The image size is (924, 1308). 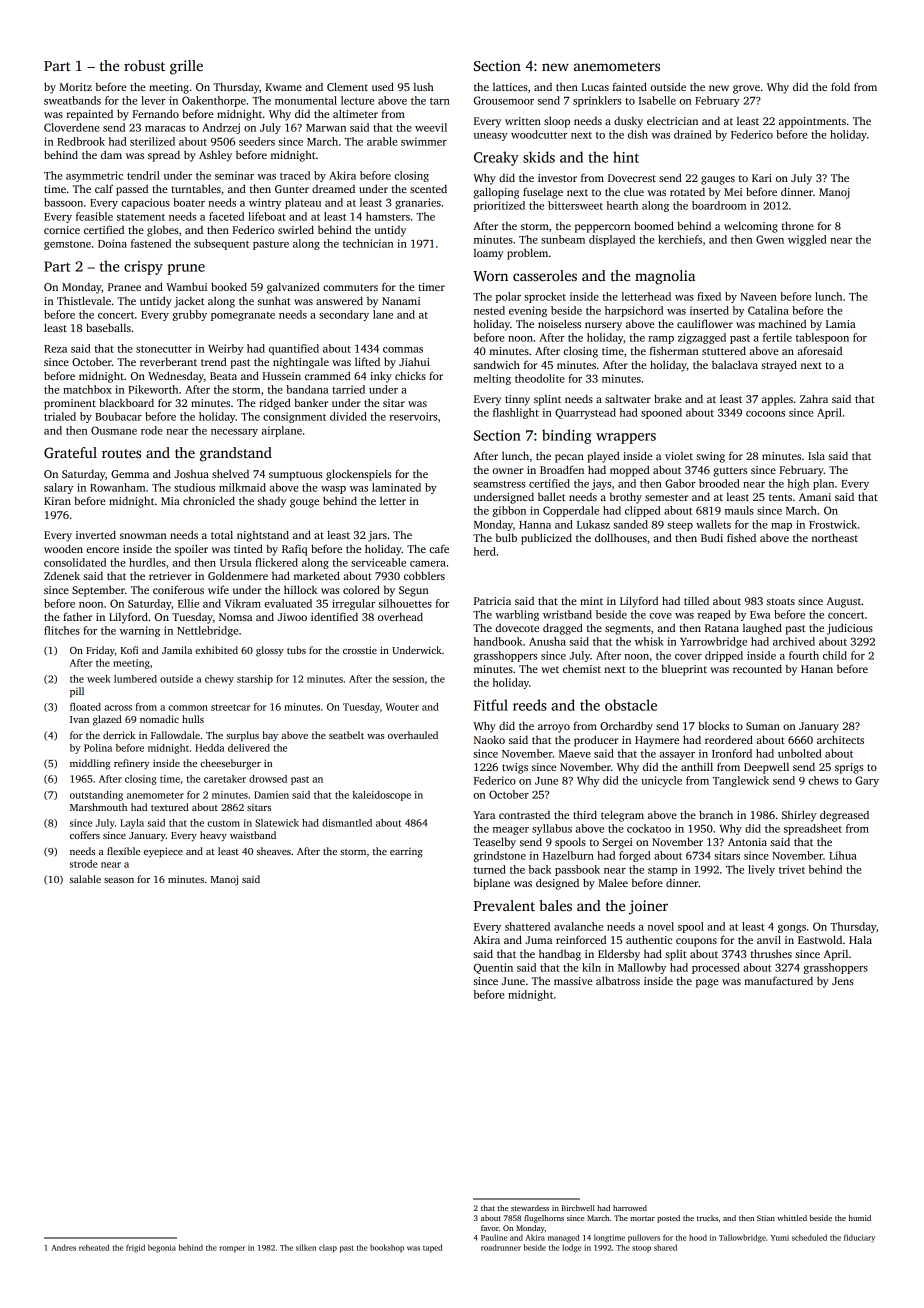 I want to click on Copperdale, so click(x=571, y=511).
